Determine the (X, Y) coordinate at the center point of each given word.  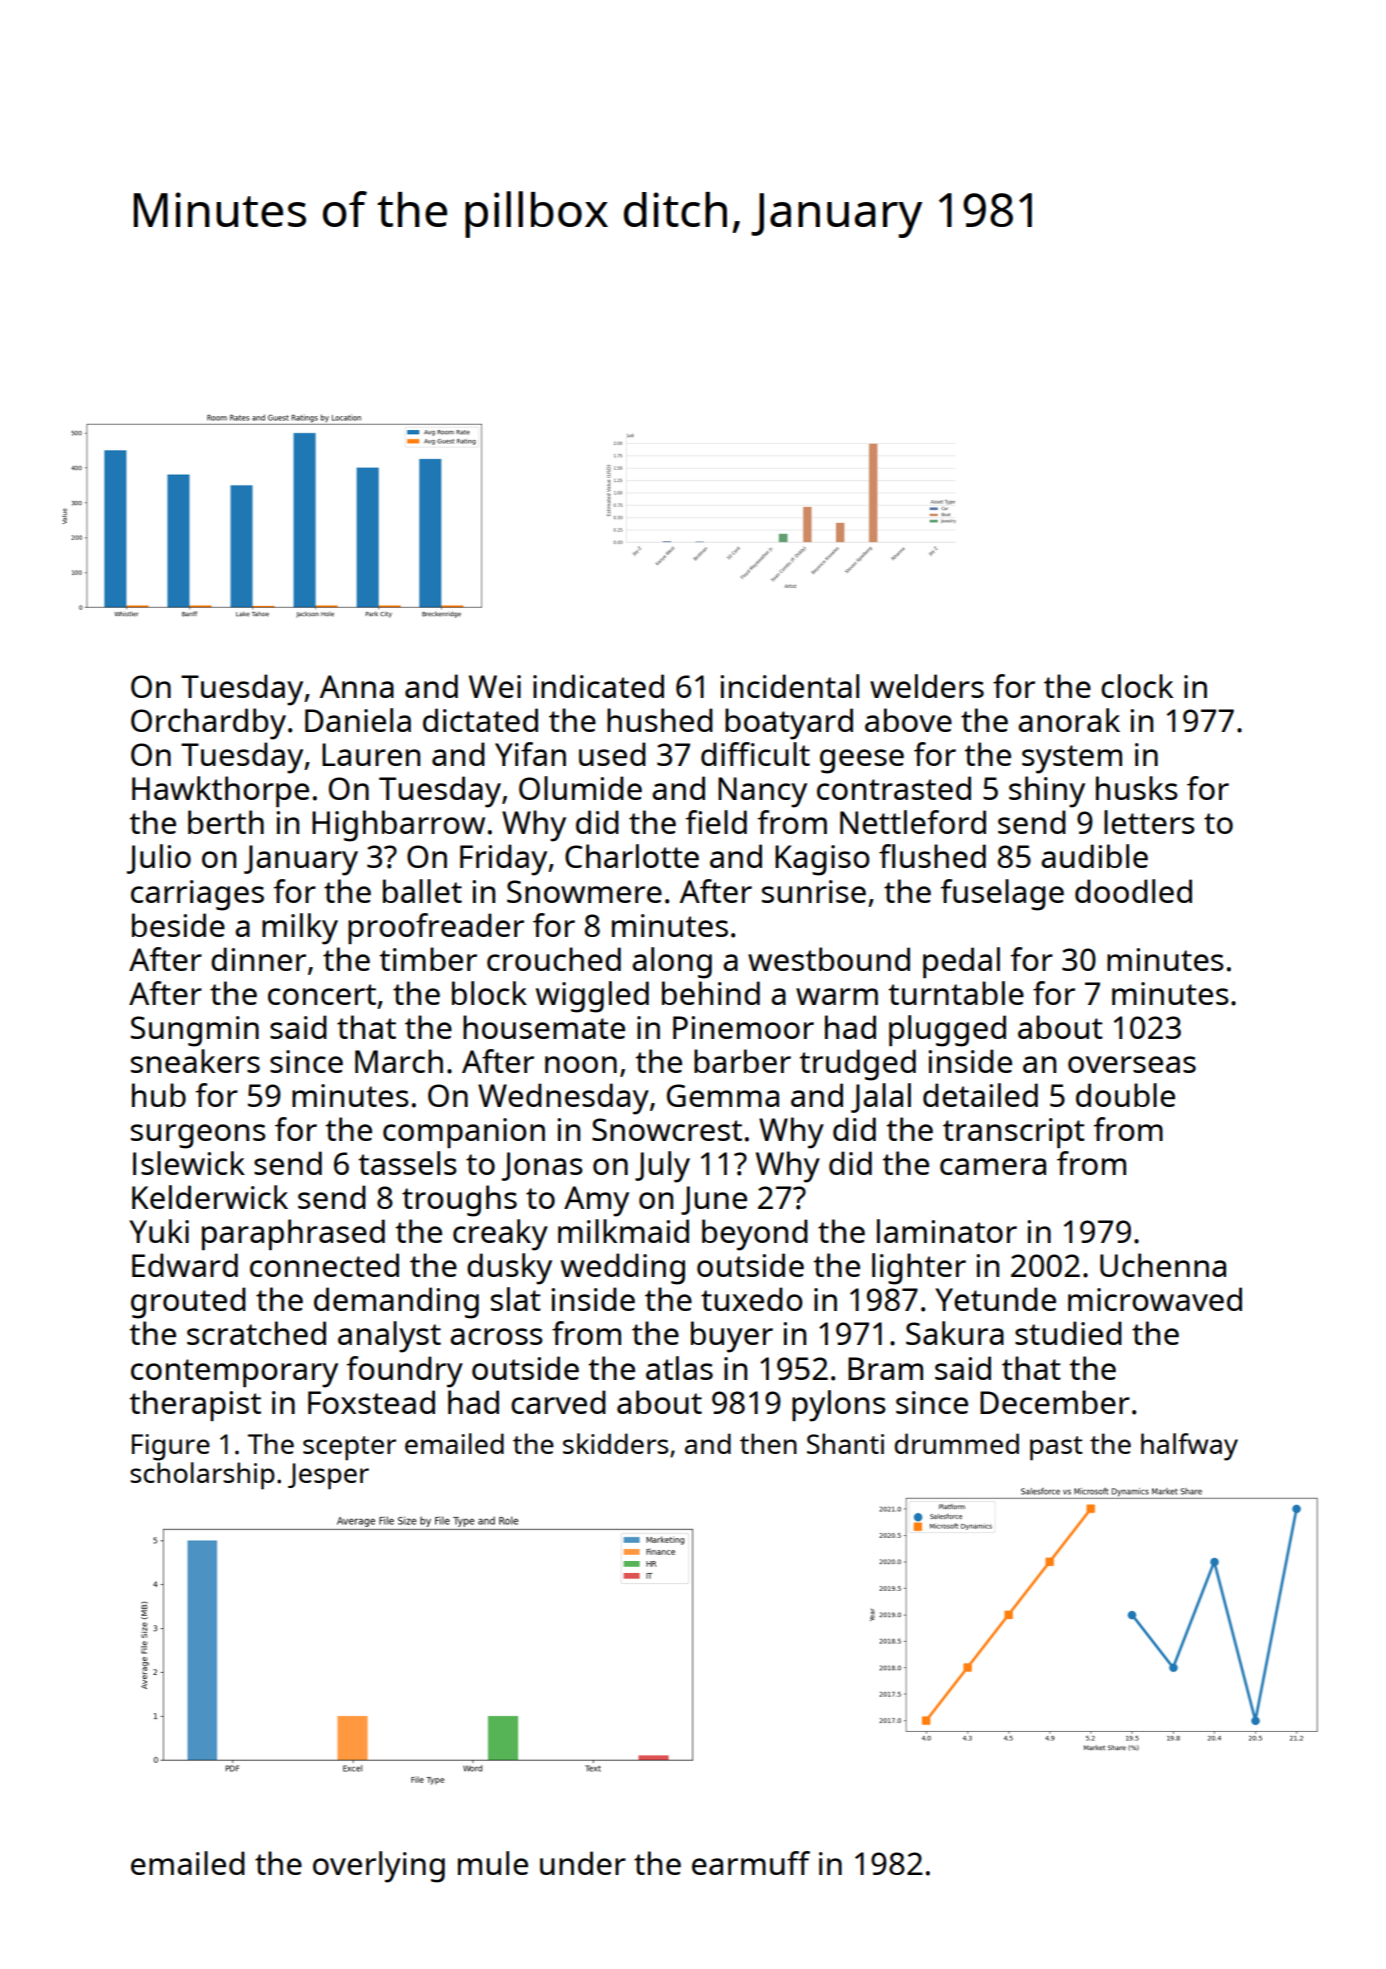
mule (493, 1863)
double (1125, 1095)
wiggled (592, 997)
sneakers (195, 1061)
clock (1137, 686)
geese (862, 761)
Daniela (358, 720)
